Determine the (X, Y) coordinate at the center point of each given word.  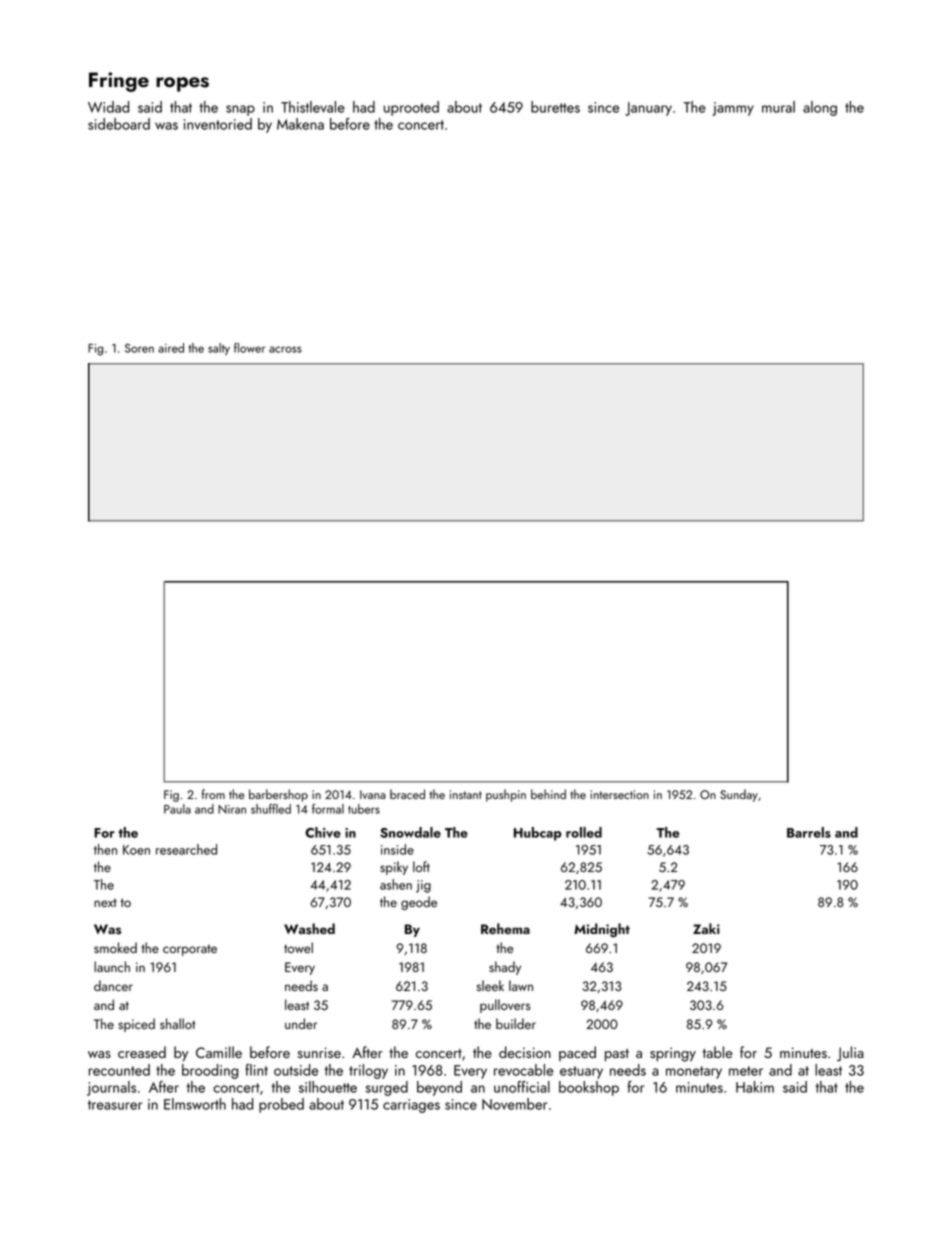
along (820, 108)
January (648, 109)
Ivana (372, 794)
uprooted (411, 108)
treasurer (115, 1105)
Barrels (809, 832)
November (514, 1104)
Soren (139, 348)
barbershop (278, 795)
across (285, 349)
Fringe (119, 82)
